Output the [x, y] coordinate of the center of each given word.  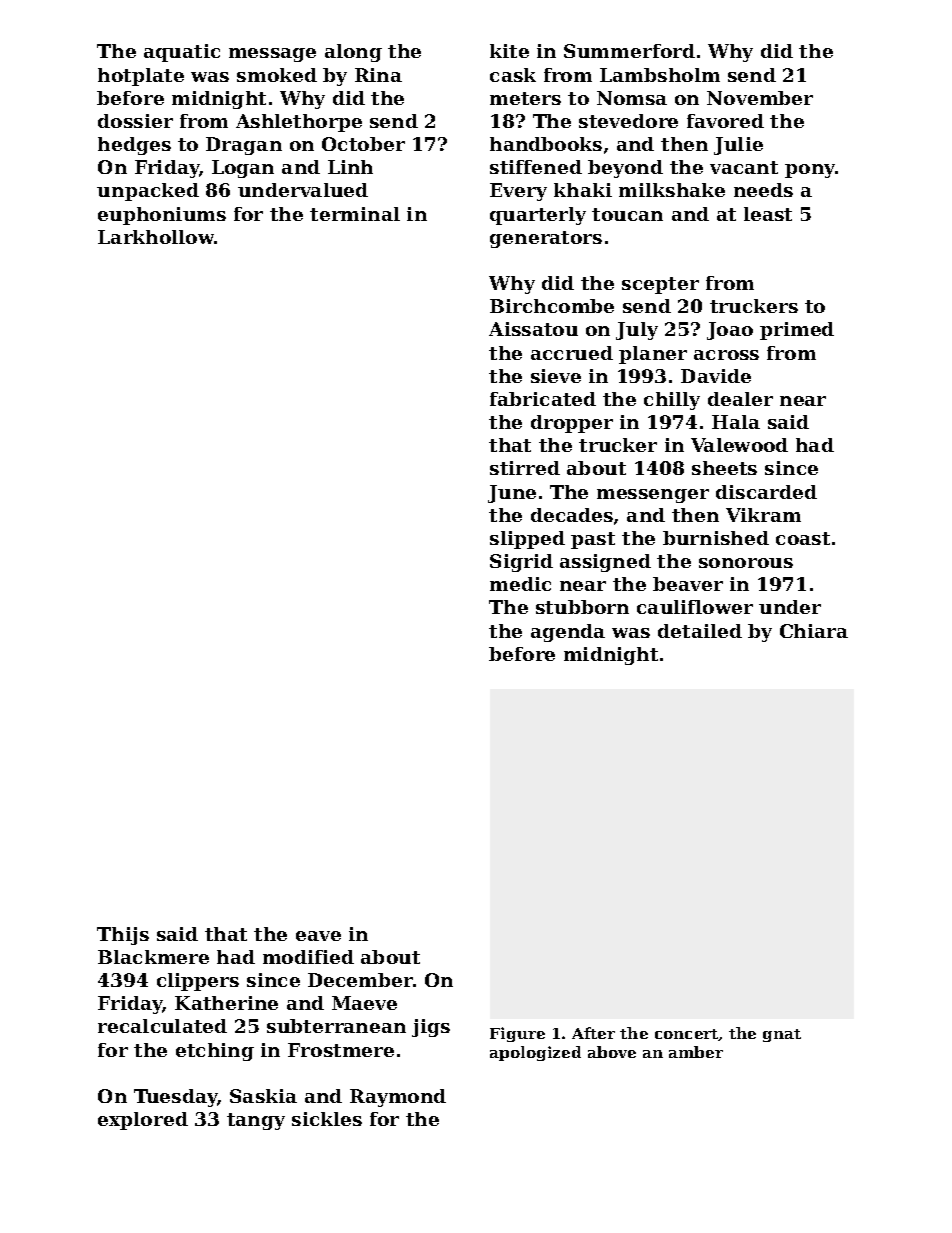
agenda [568, 633]
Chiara [814, 631]
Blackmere [153, 957]
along [353, 53]
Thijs [123, 936]
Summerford [629, 51]
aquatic [182, 53]
